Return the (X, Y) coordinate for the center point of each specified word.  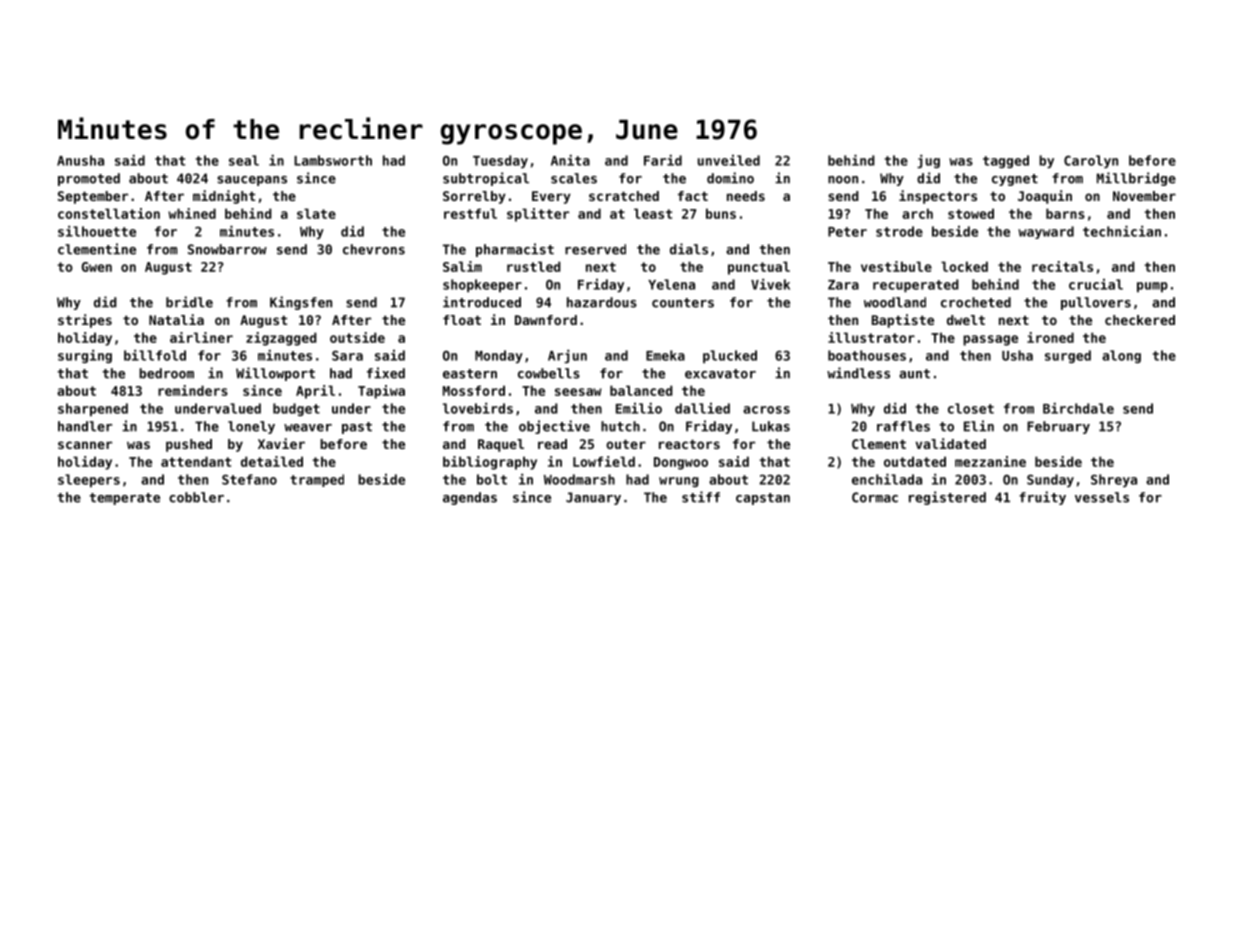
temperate (124, 499)
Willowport (275, 374)
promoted (89, 179)
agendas (470, 498)
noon (843, 180)
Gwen (97, 267)
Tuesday (500, 161)
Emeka (665, 355)
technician (1122, 231)
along (1121, 356)
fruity (1042, 498)
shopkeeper (482, 286)
